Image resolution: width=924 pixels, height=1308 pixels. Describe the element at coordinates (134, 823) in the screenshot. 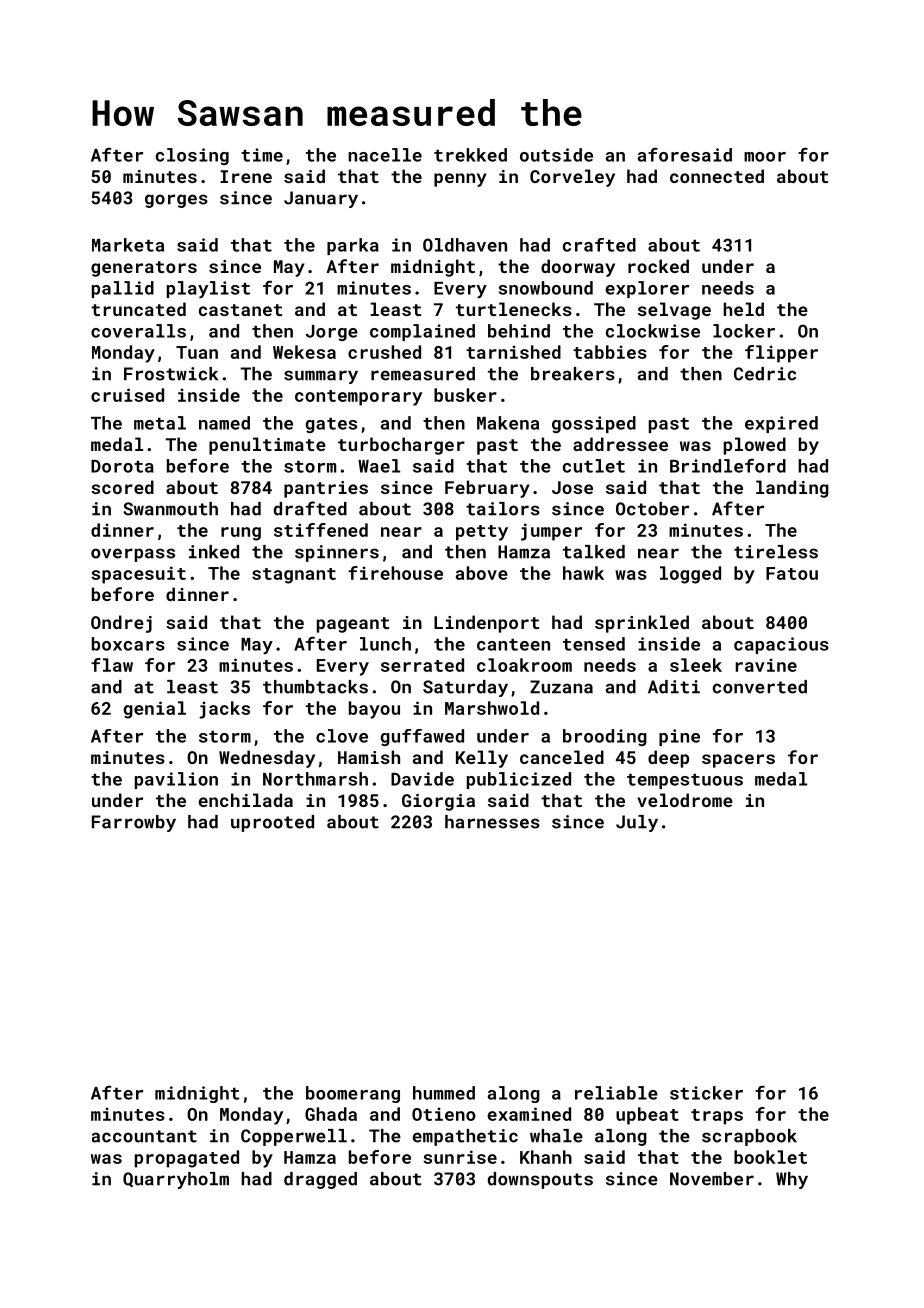

I see `Farrowby` at that location.
